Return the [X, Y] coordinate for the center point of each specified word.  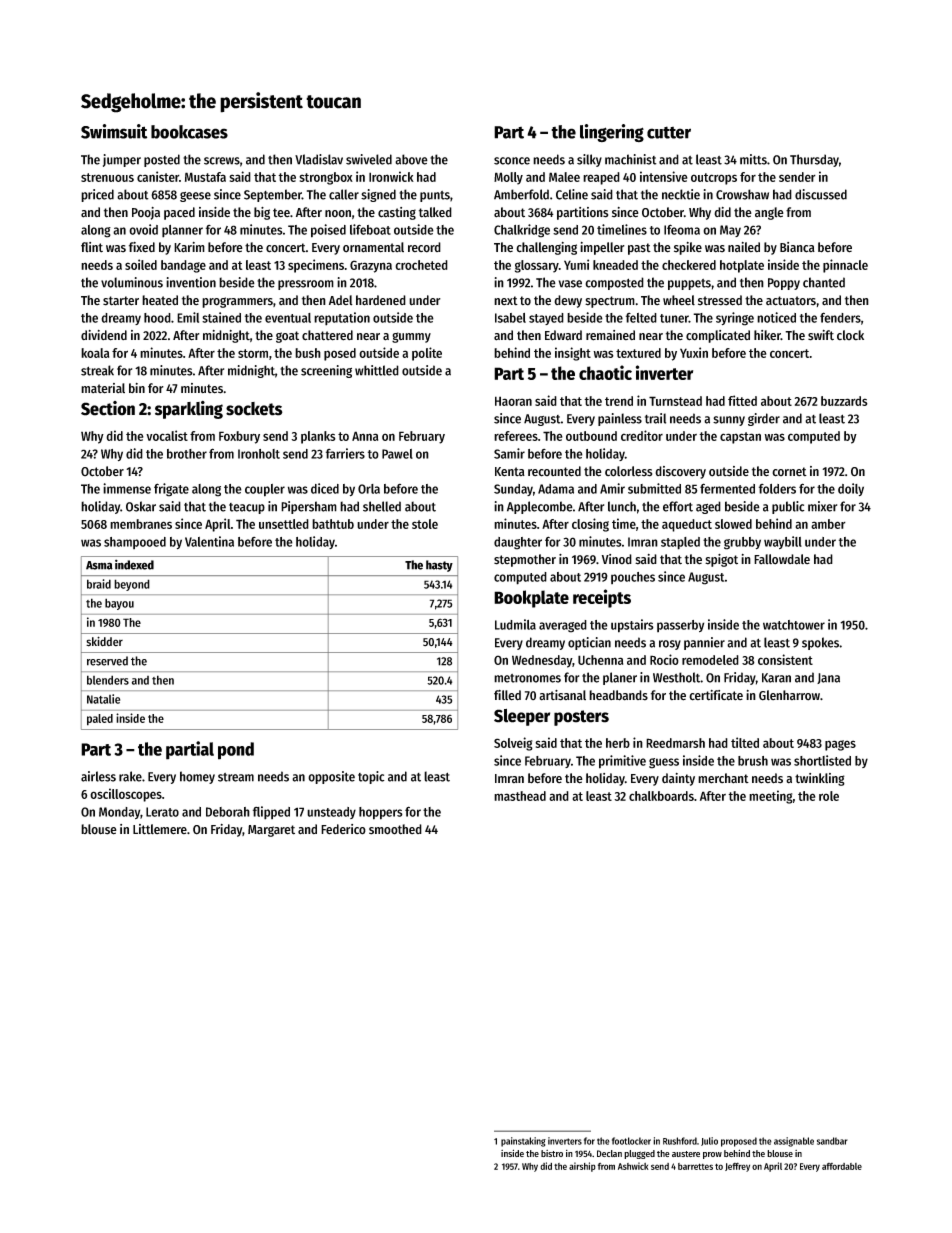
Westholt [677, 677]
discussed [821, 194]
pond [236, 751]
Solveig [513, 744]
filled [507, 695]
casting [397, 213]
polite [427, 354]
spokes [820, 643]
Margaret [271, 831]
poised [328, 231]
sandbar [832, 1141]
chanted [824, 282]
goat [287, 337]
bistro [552, 1153]
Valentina [209, 541]
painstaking [523, 1142]
